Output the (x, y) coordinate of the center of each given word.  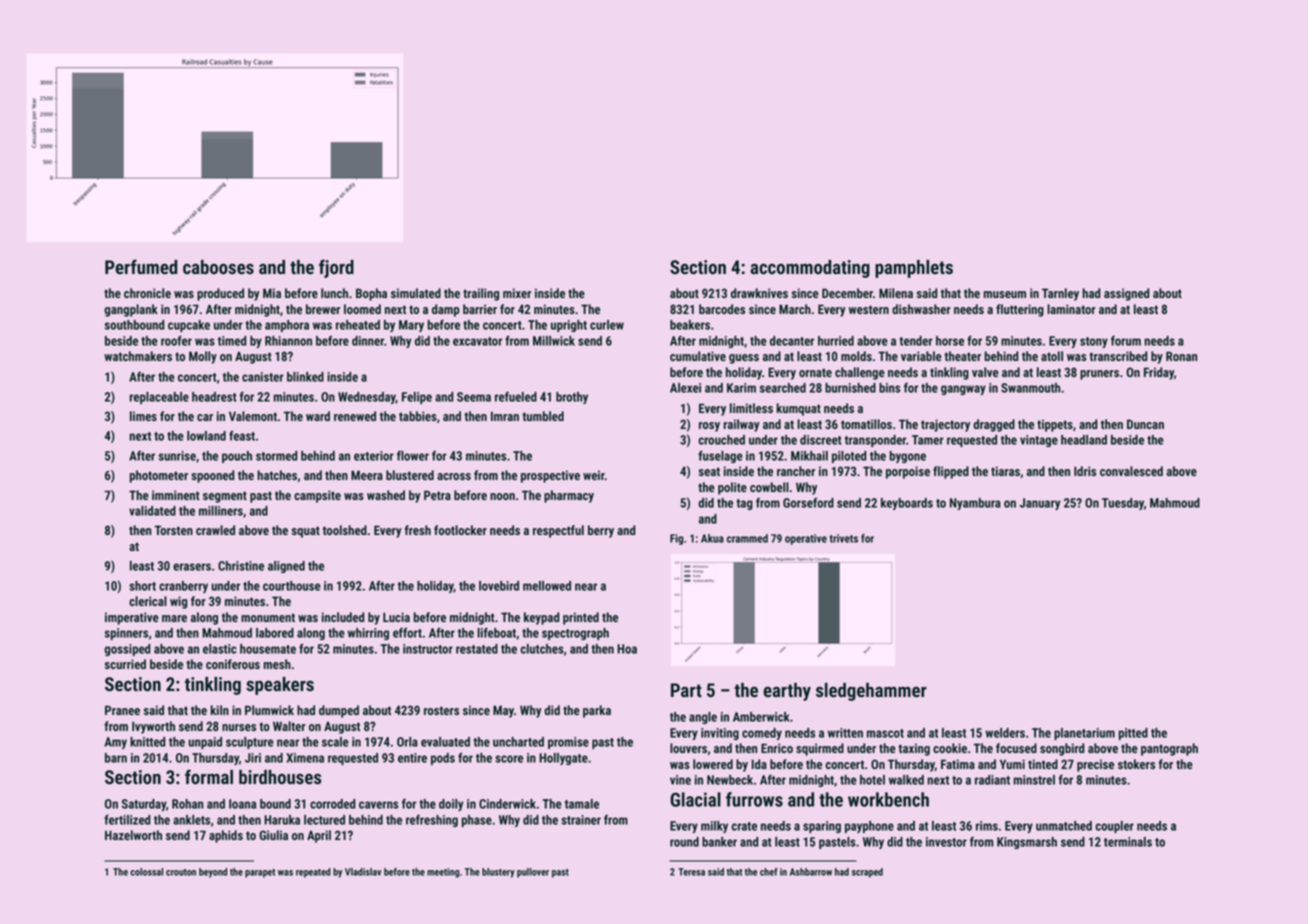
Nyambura (975, 504)
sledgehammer (871, 692)
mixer (517, 293)
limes (143, 416)
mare (174, 618)
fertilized (127, 819)
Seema (474, 397)
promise (568, 743)
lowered (713, 764)
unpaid (205, 743)
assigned (1126, 294)
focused (1016, 748)
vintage (1039, 441)
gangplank (131, 310)
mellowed (547, 586)
